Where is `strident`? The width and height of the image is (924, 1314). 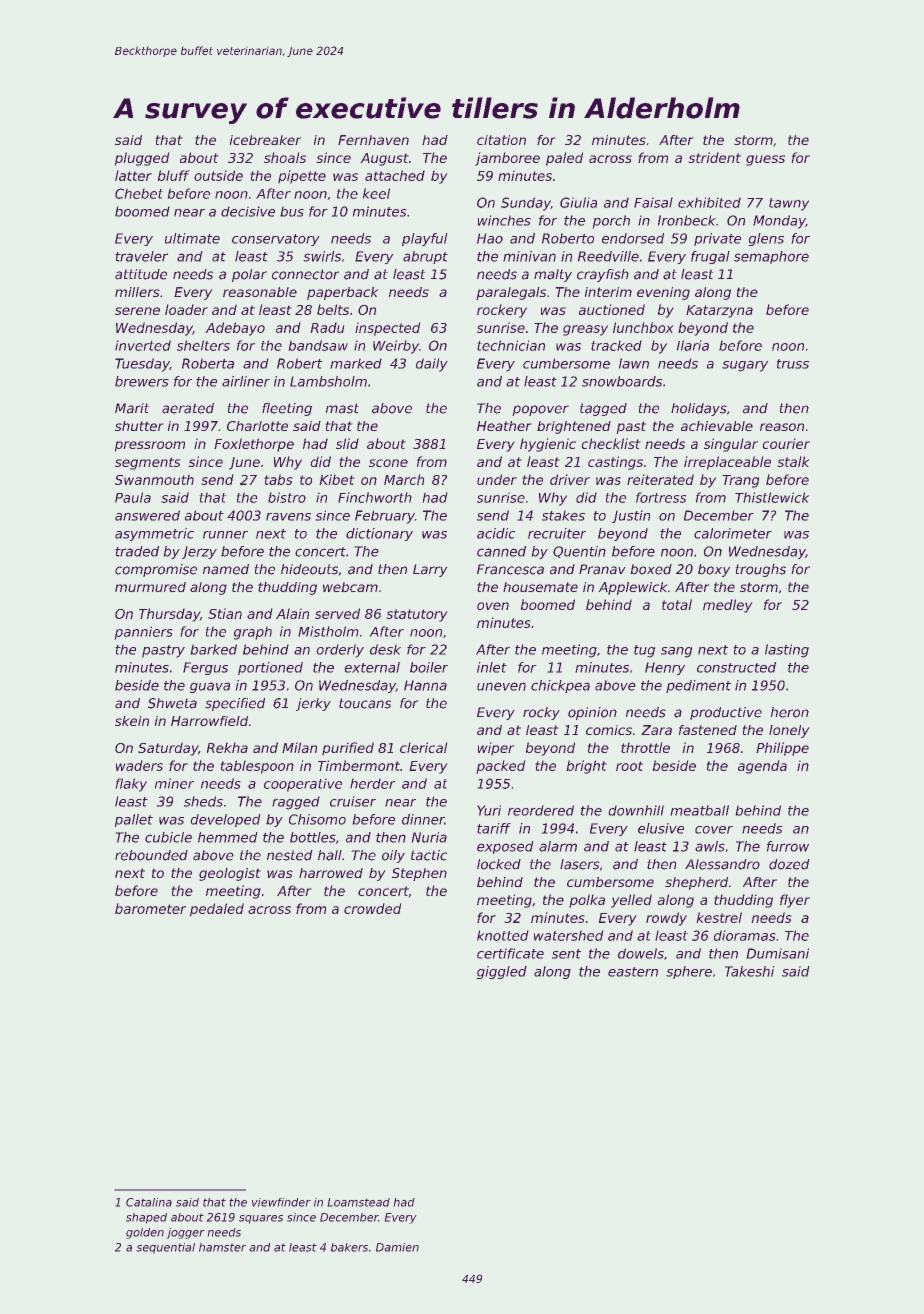
strident is located at coordinates (714, 157).
